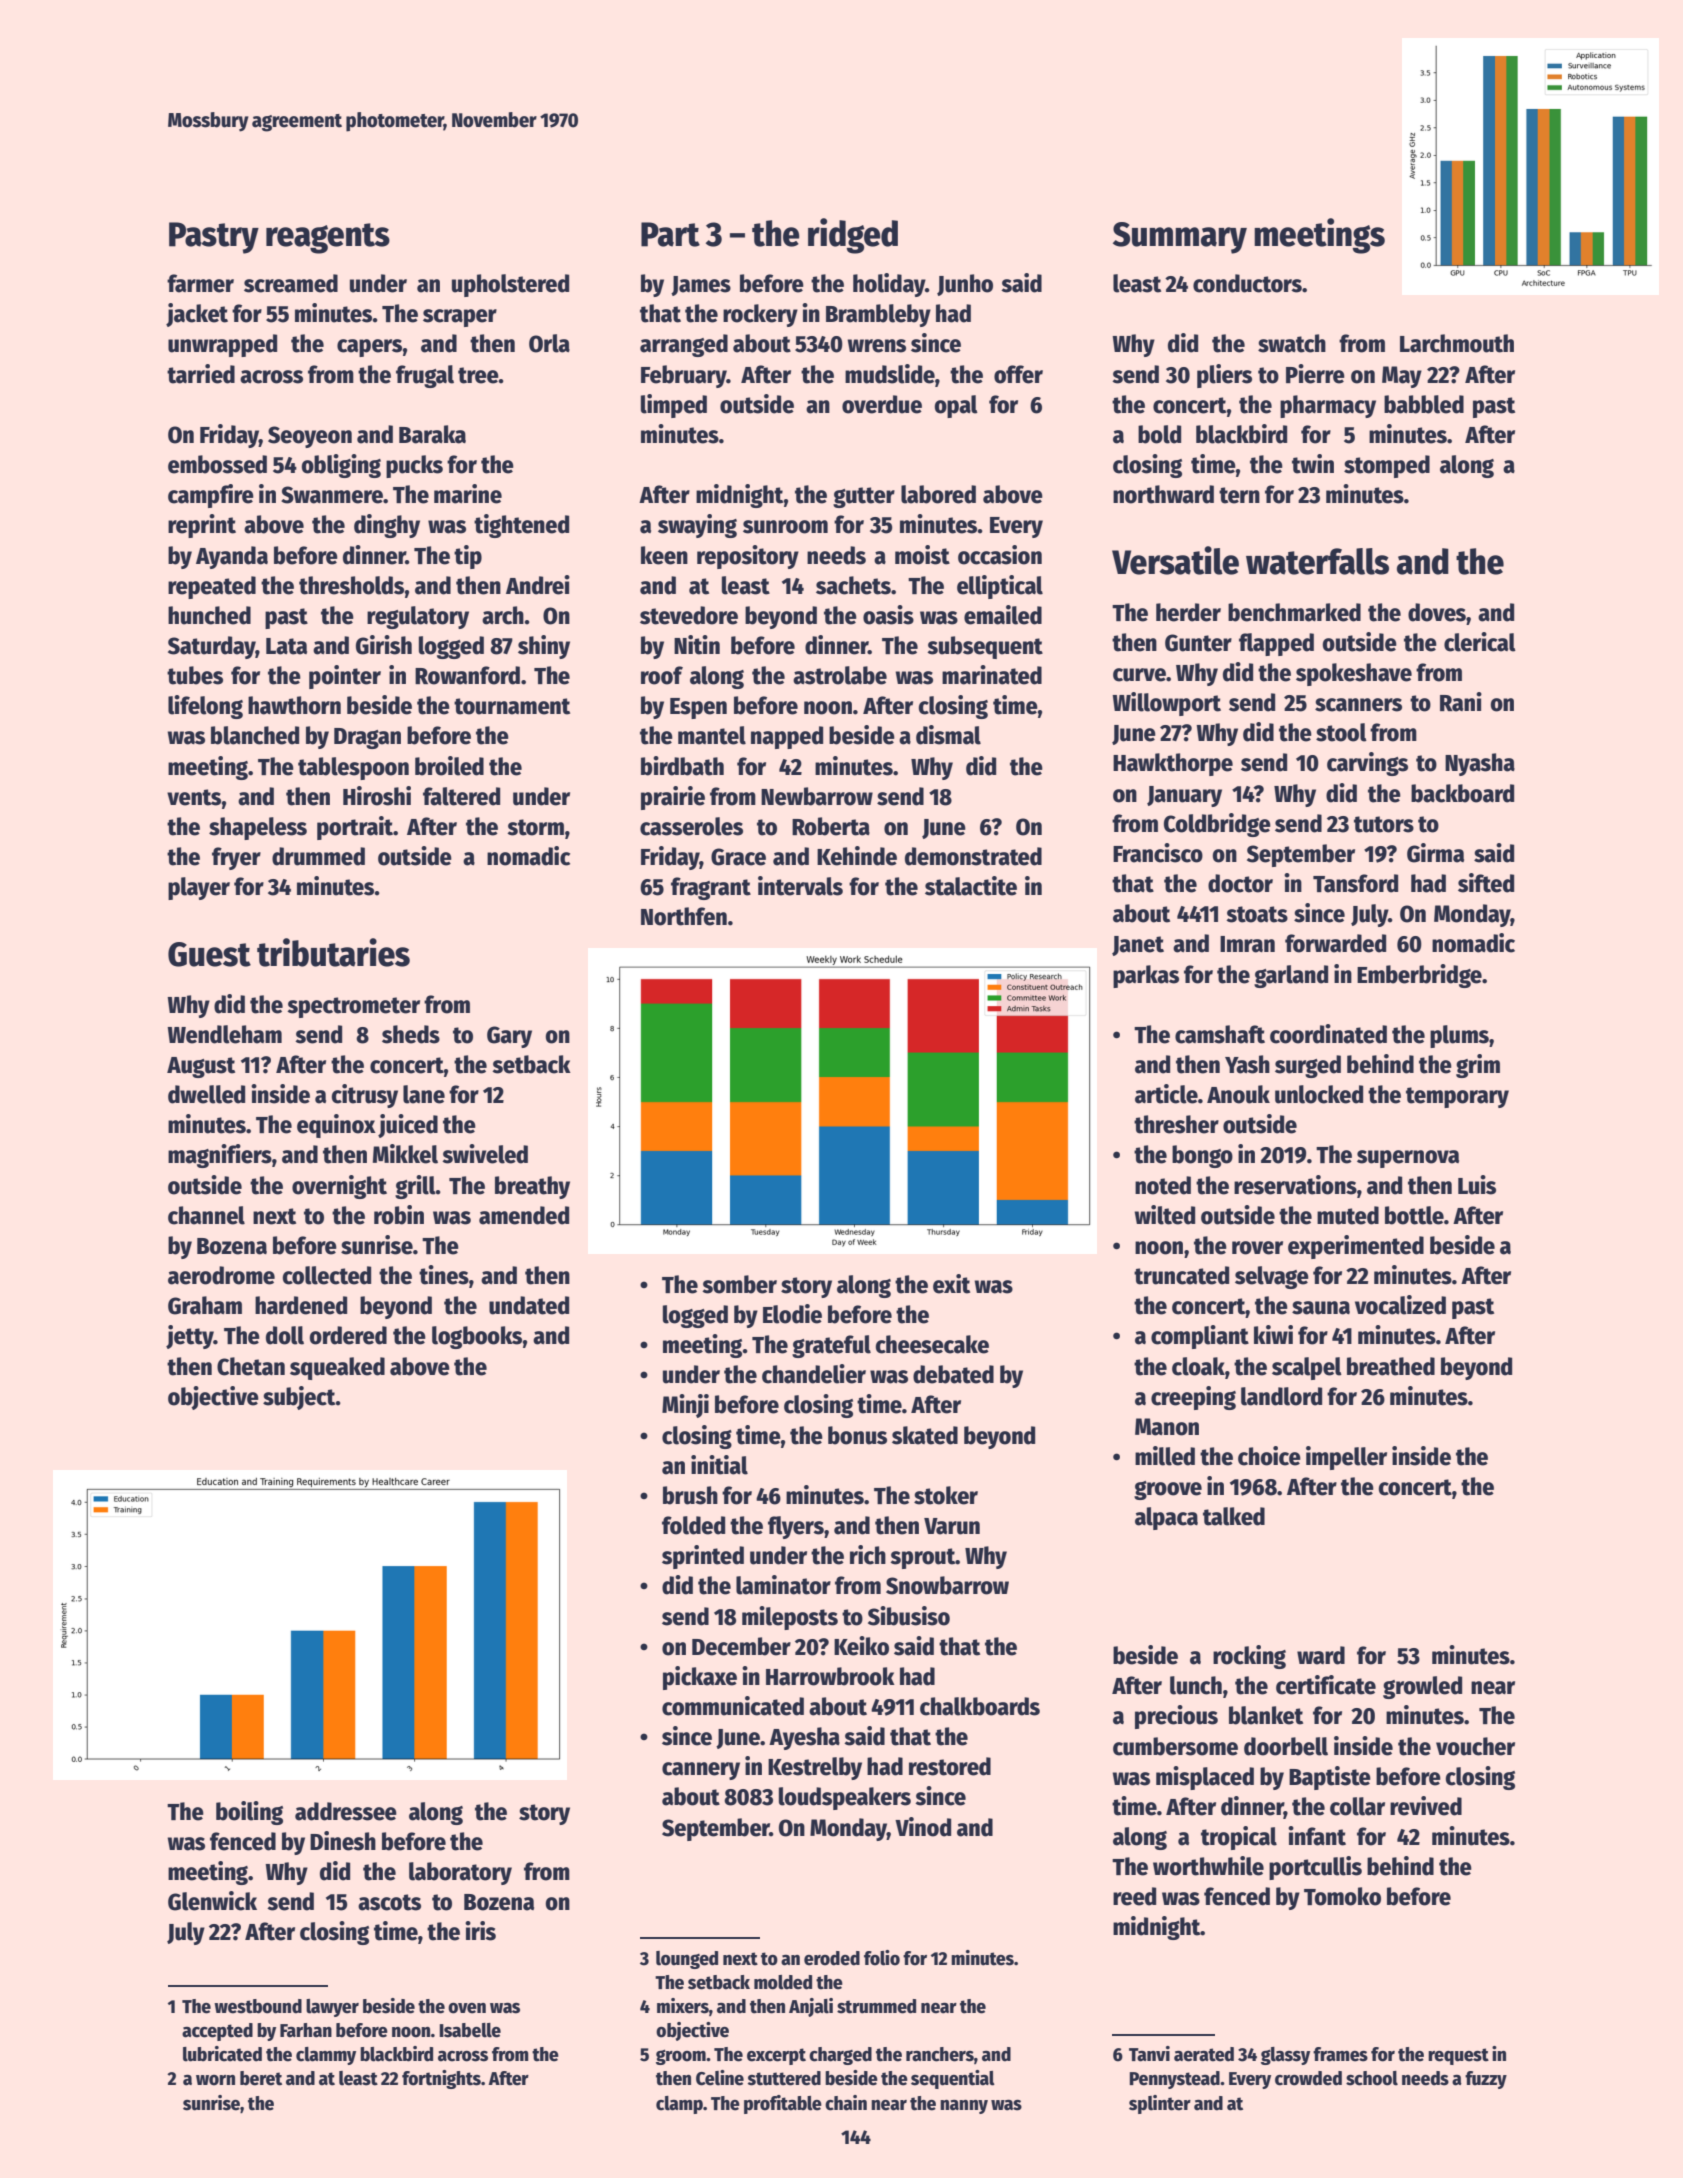 The height and width of the screenshot is (2178, 1683). What do you see at coordinates (679, 2105) in the screenshot?
I see `clamp` at bounding box center [679, 2105].
